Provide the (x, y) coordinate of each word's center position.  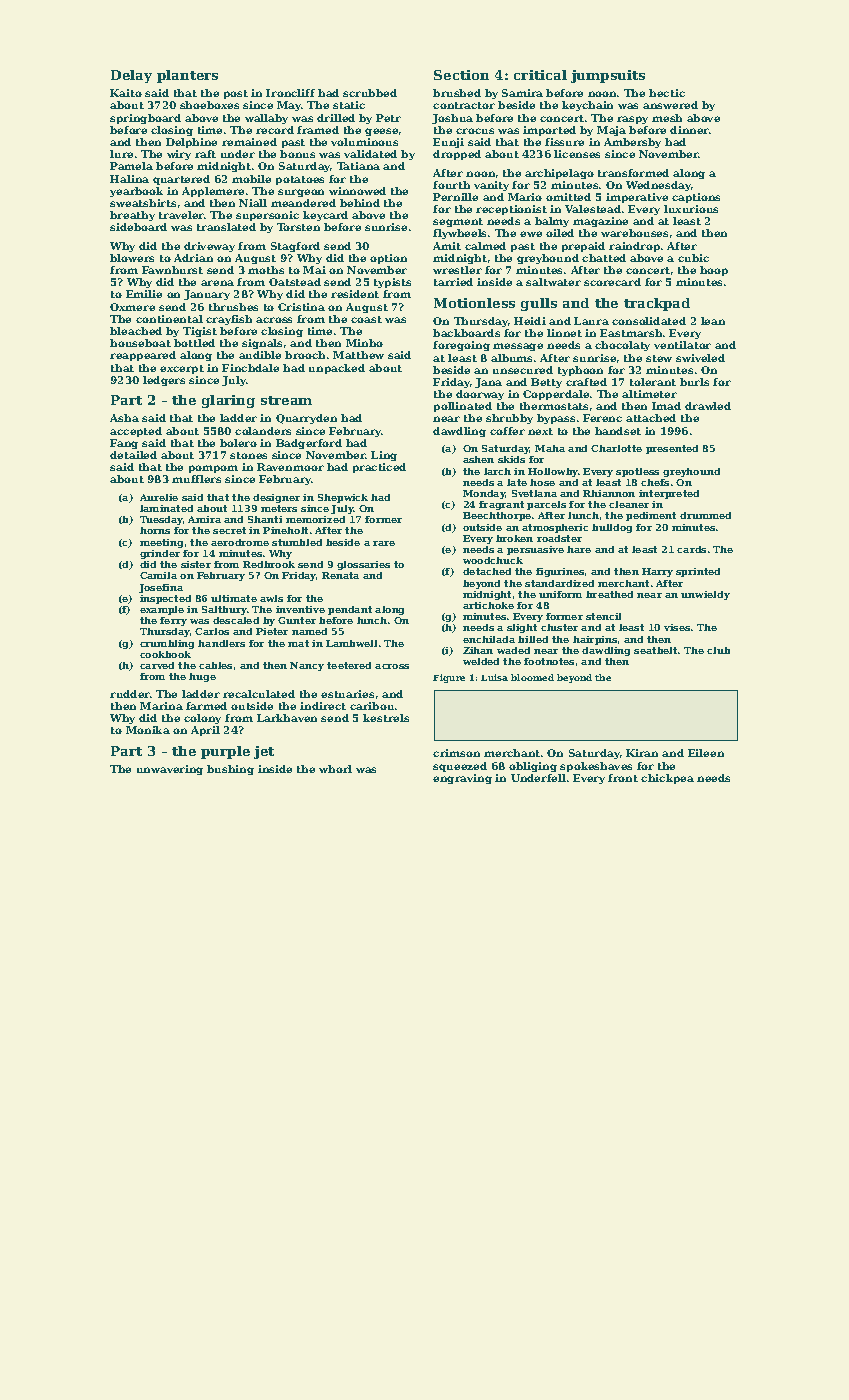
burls (694, 382)
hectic (667, 93)
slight (522, 628)
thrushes (233, 307)
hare (579, 549)
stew (659, 358)
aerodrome (240, 542)
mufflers (196, 479)
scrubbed (370, 93)
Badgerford (309, 444)
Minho (364, 343)
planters (187, 76)
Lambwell (351, 643)
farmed (206, 706)
